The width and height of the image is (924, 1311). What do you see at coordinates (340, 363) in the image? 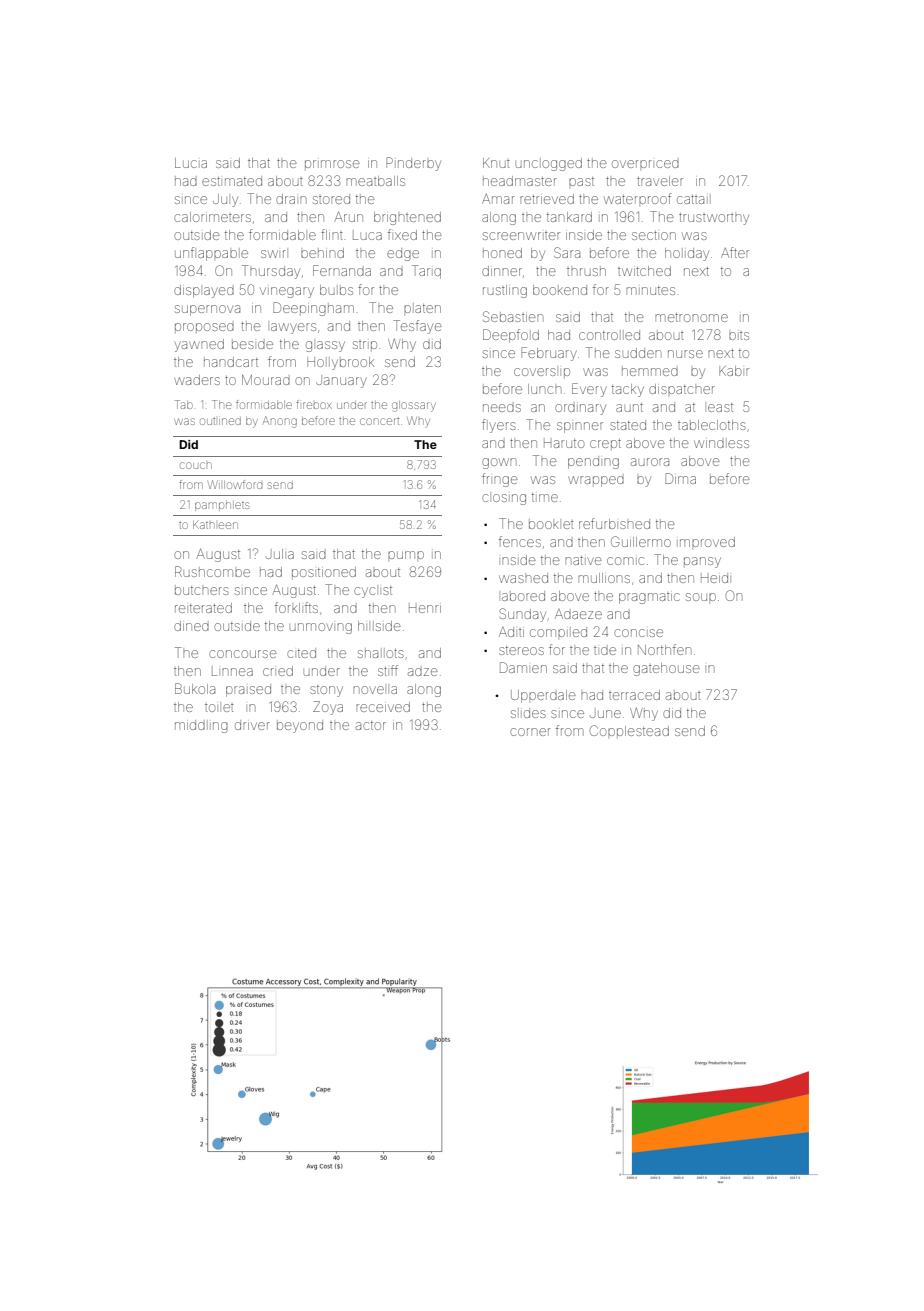
I see `Hollybrook` at bounding box center [340, 363].
